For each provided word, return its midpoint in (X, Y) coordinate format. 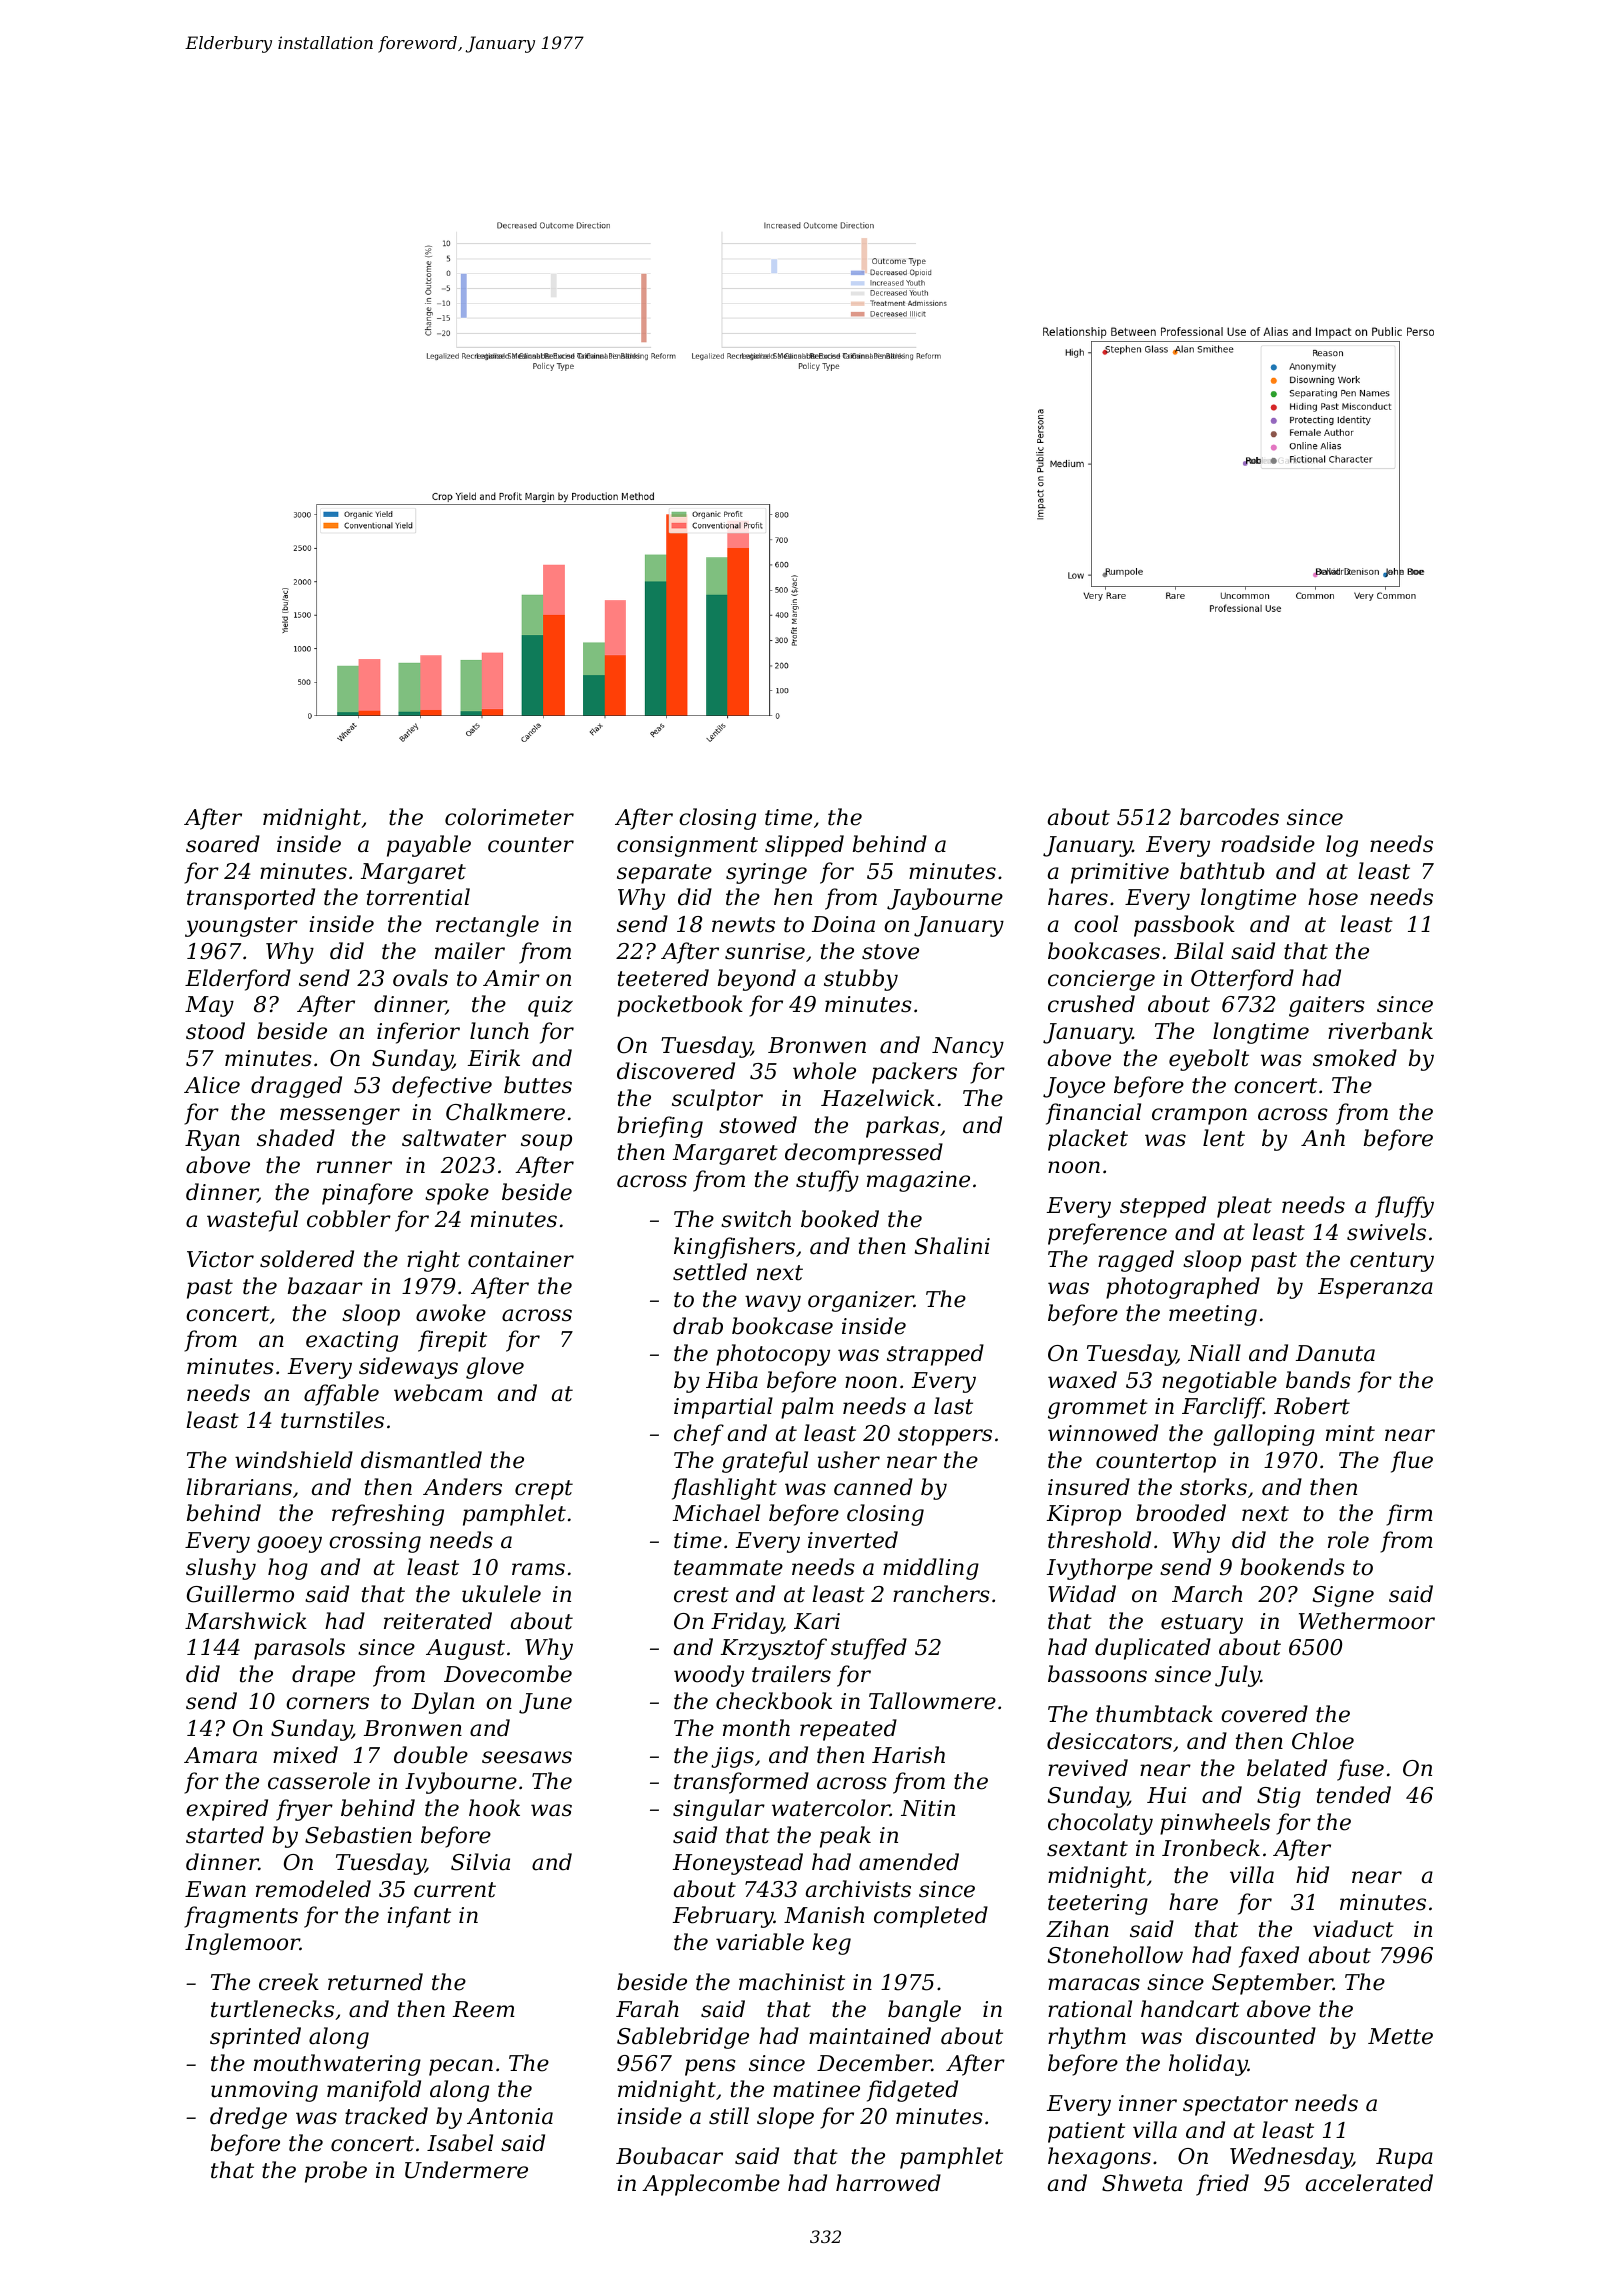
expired (227, 1810)
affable (341, 1395)
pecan (461, 2067)
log (1342, 846)
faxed (1269, 1957)
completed (931, 1917)
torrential (418, 897)
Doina (843, 924)
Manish (824, 1915)
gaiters (1327, 1006)
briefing (660, 1127)
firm (1409, 1515)
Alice (212, 1085)
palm (807, 1408)
